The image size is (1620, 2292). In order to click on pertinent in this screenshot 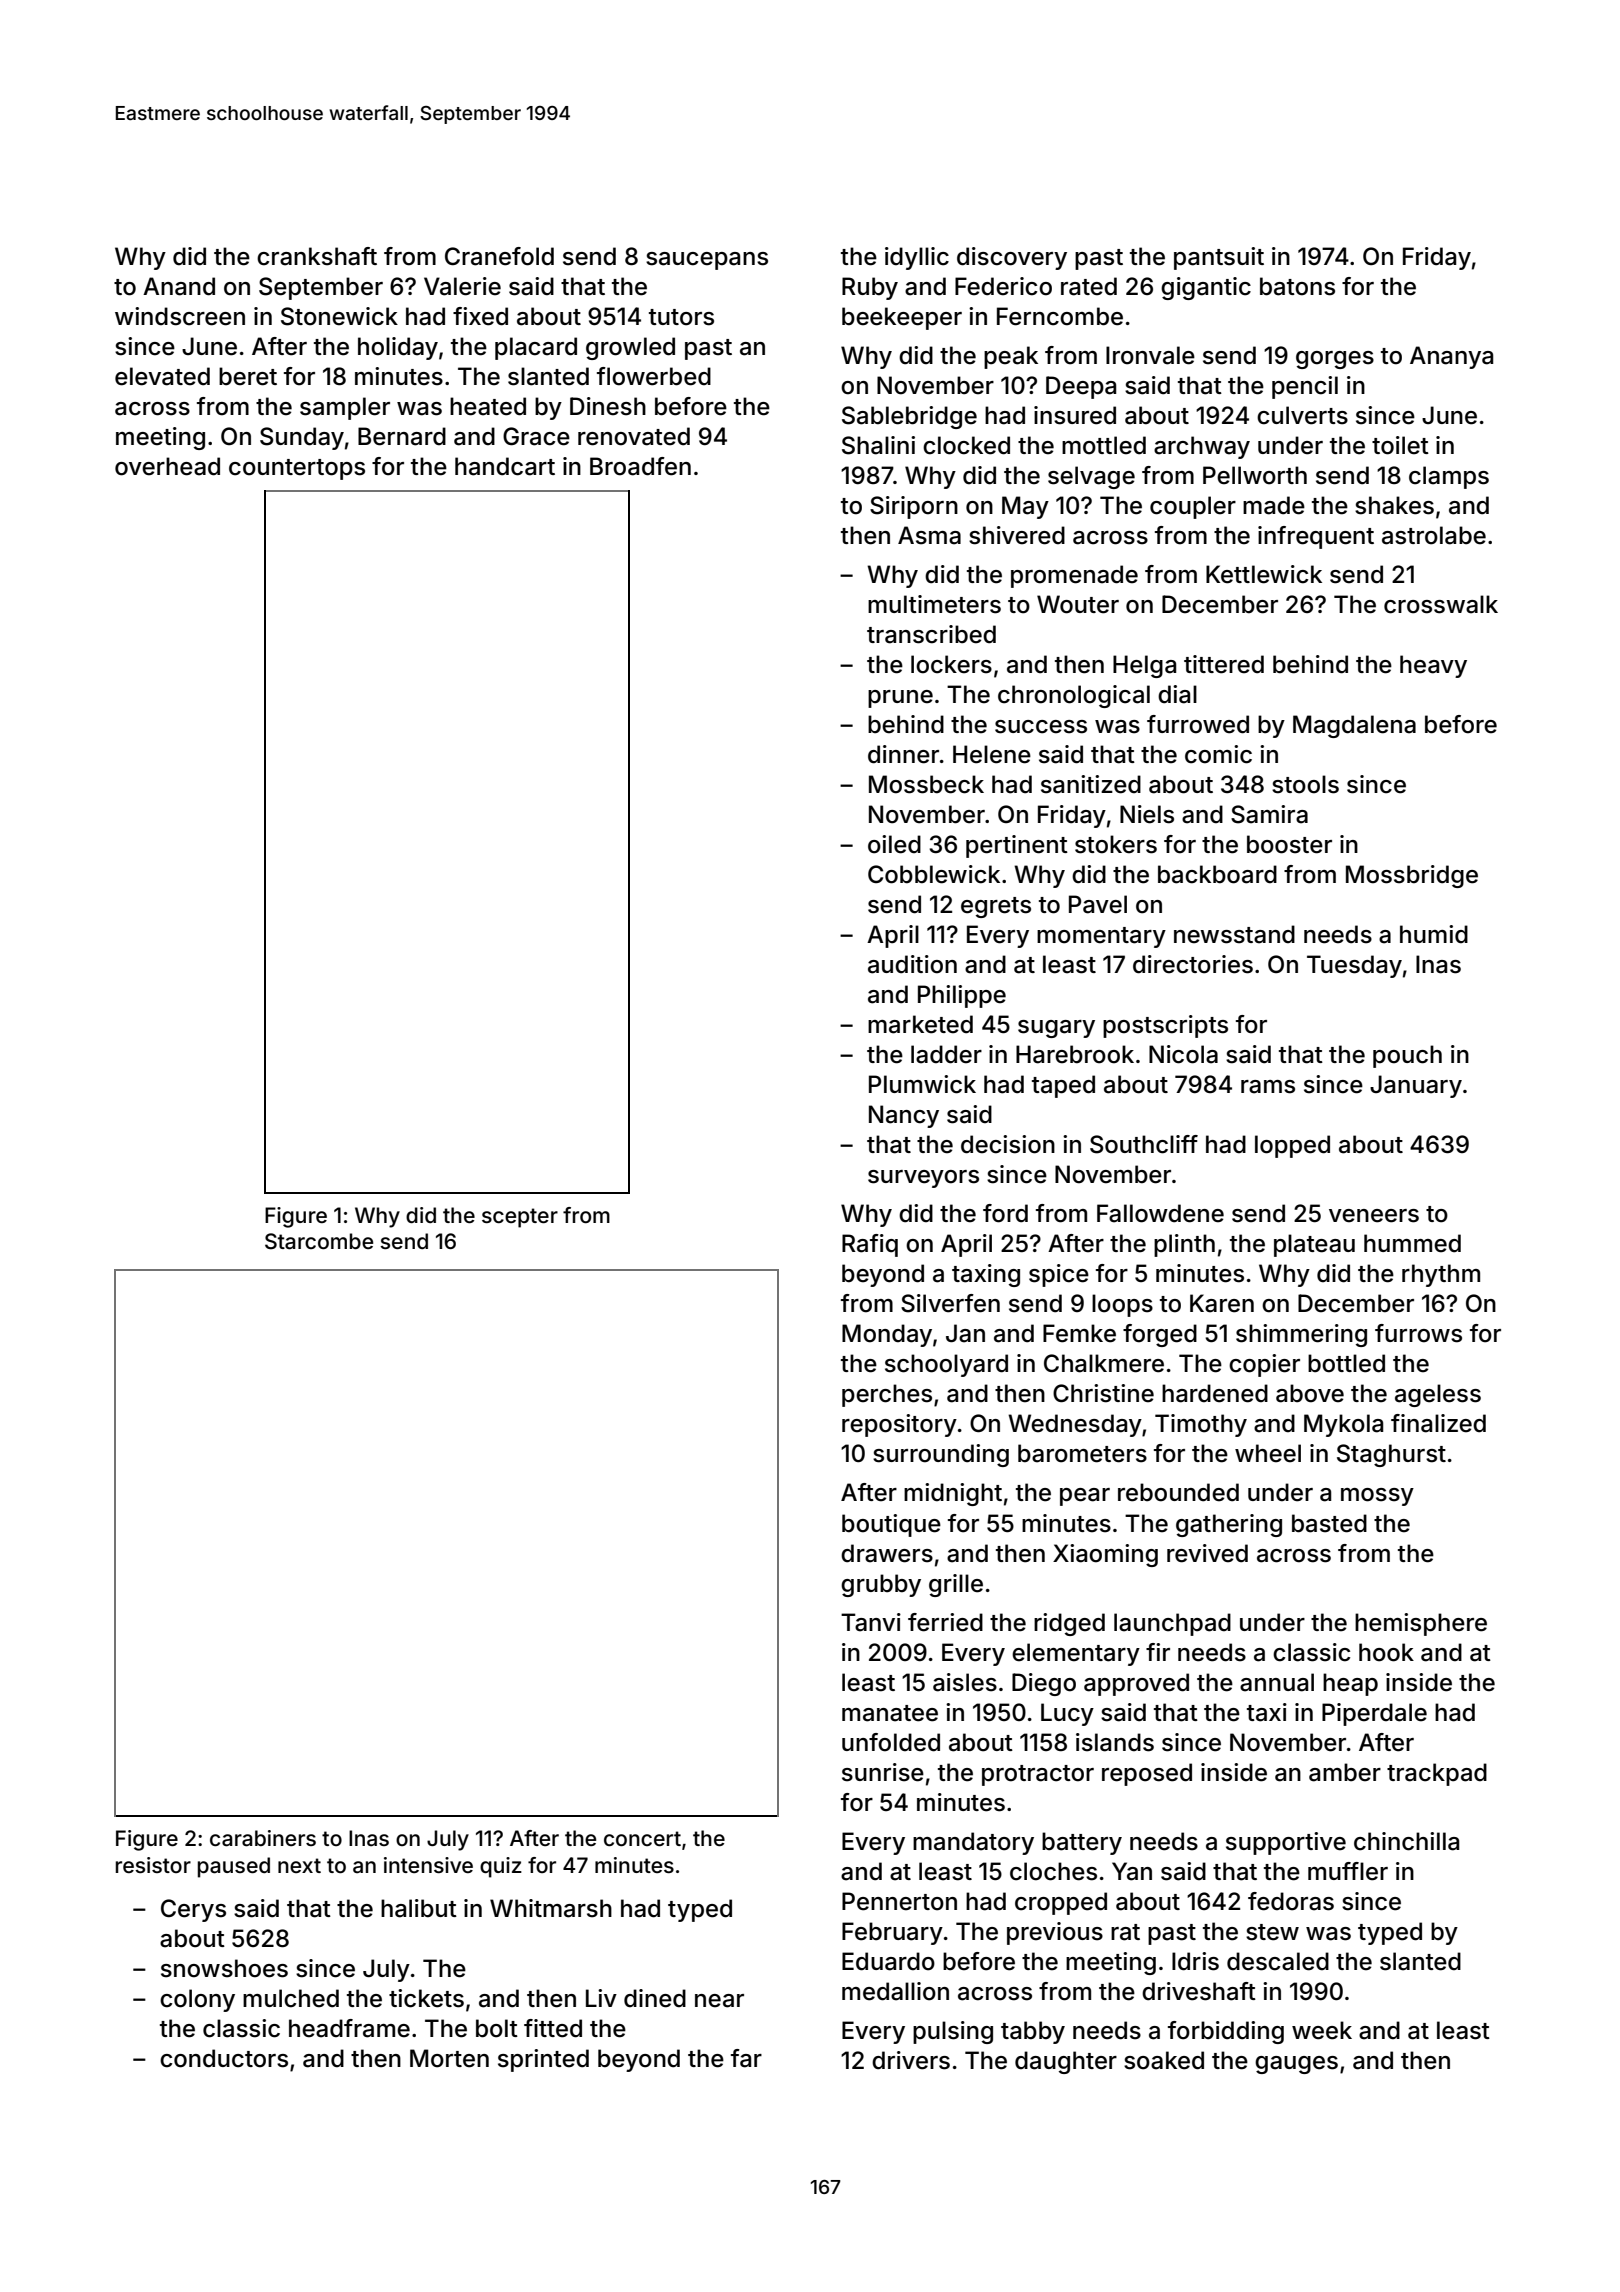, I will do `click(1017, 846)`.
